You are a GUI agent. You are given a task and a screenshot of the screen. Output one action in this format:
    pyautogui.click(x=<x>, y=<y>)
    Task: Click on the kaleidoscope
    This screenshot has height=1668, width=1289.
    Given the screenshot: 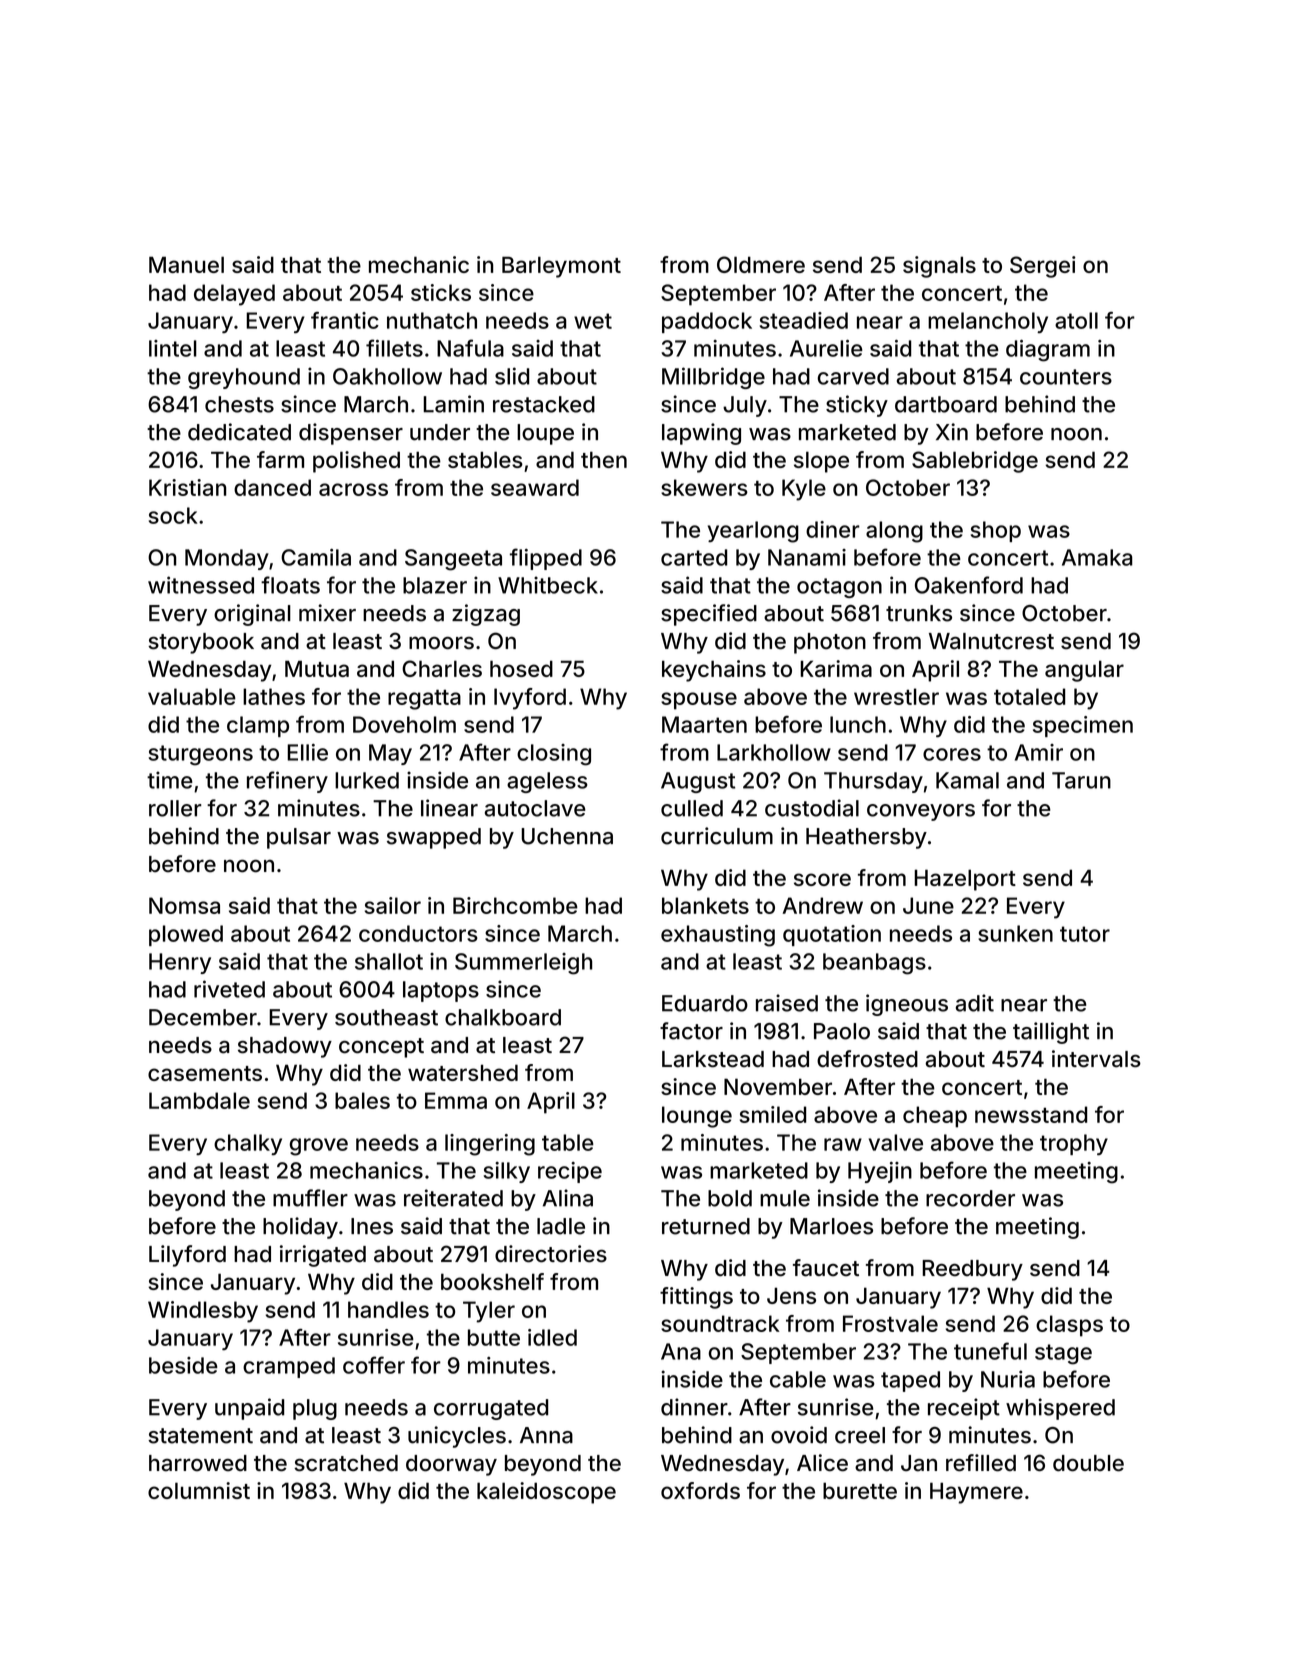 What is the action you would take?
    pyautogui.click(x=546, y=1493)
